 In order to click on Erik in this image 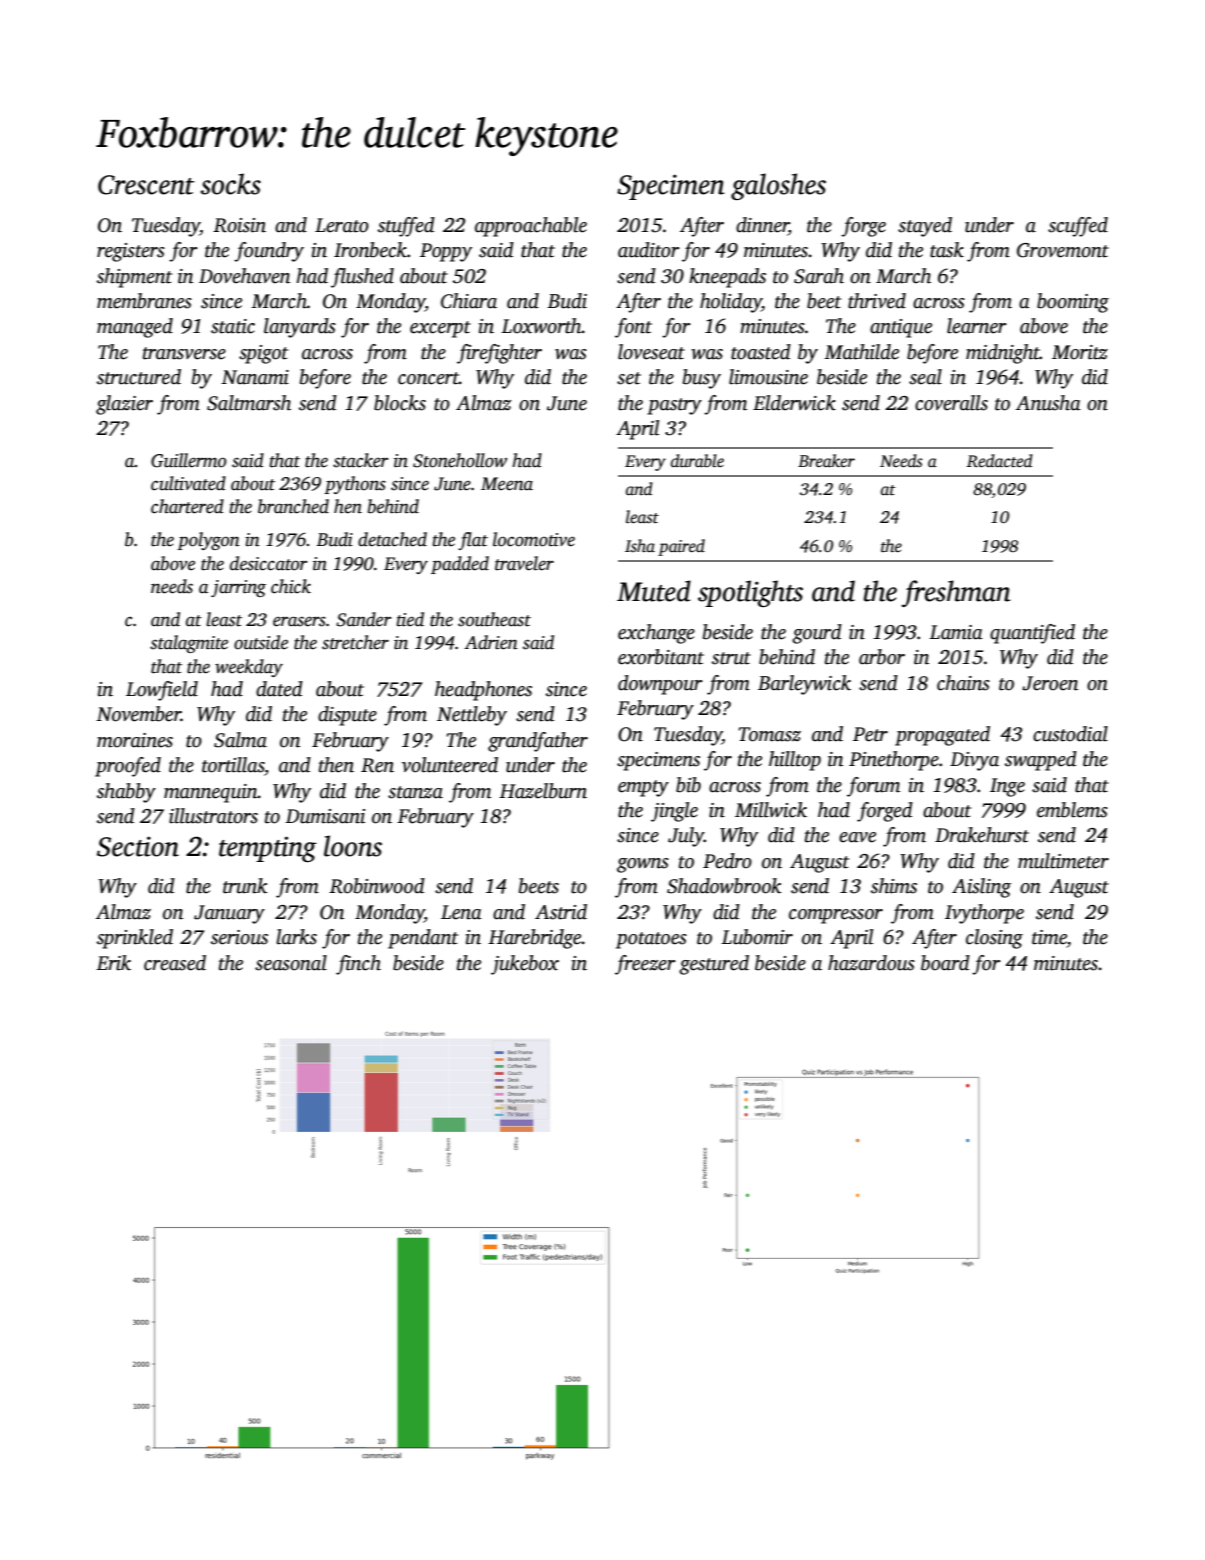, I will do `click(113, 963)`.
